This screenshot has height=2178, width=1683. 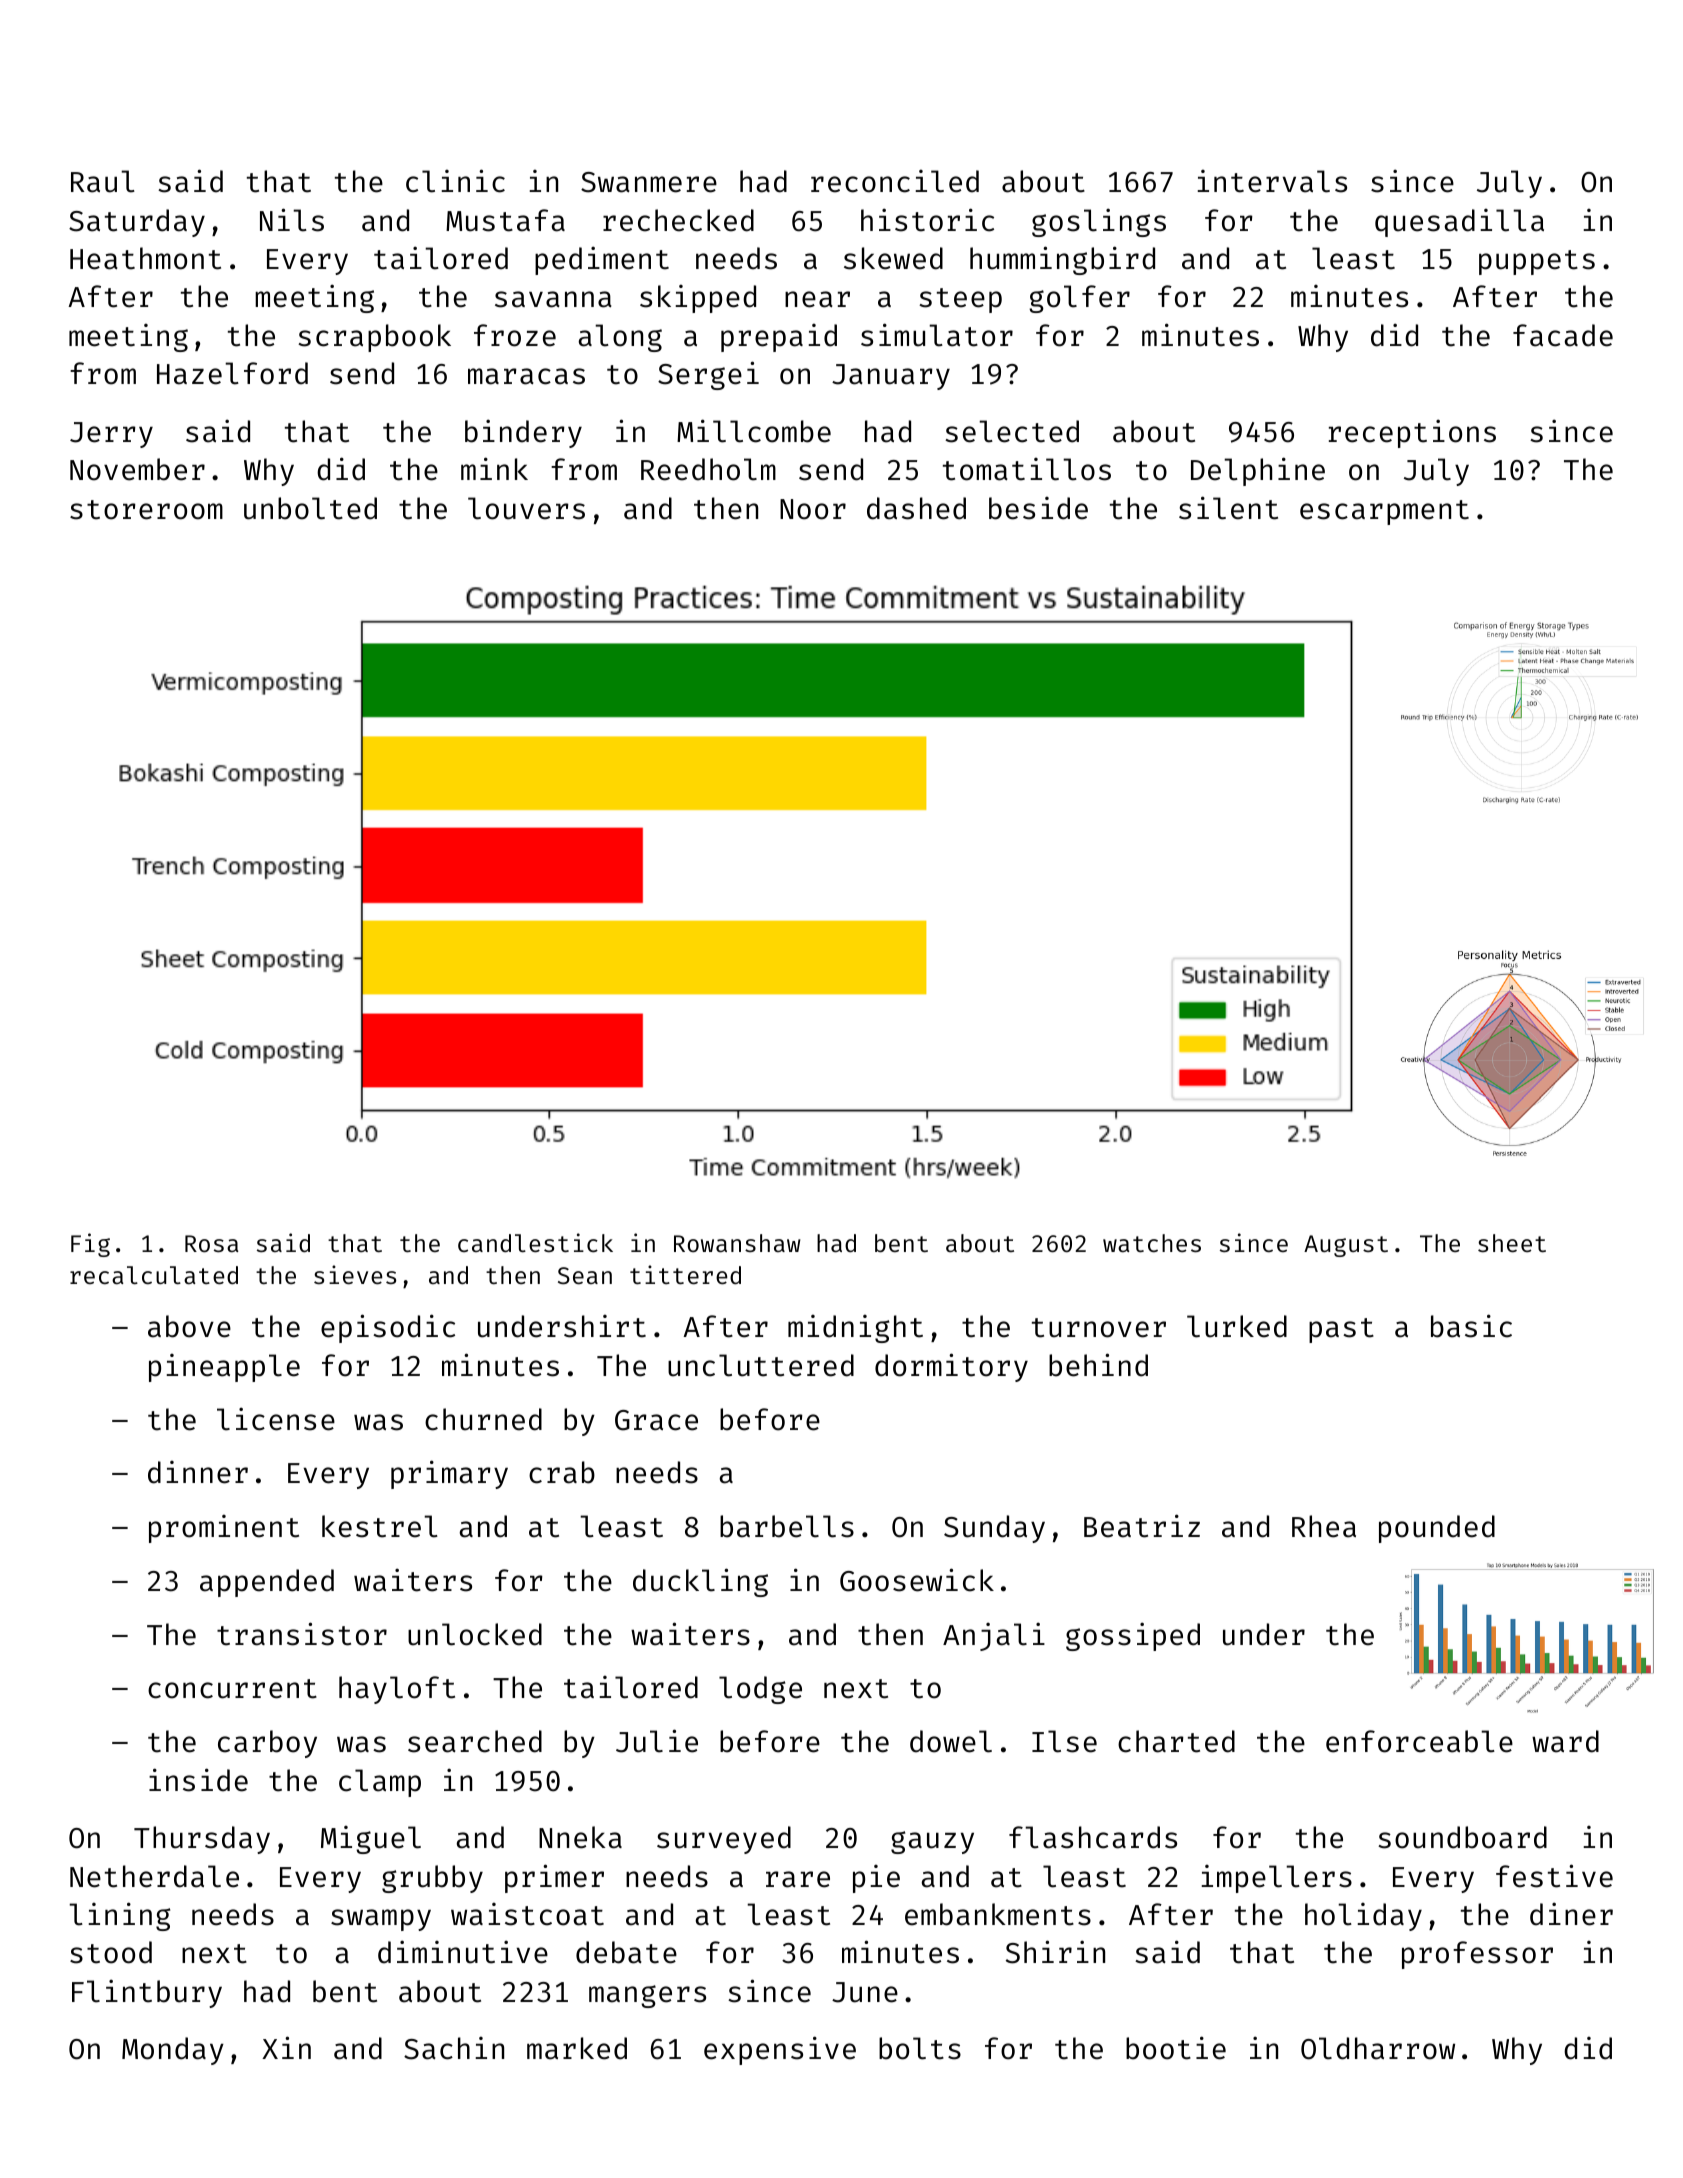 I want to click on expensive, so click(x=780, y=2050).
